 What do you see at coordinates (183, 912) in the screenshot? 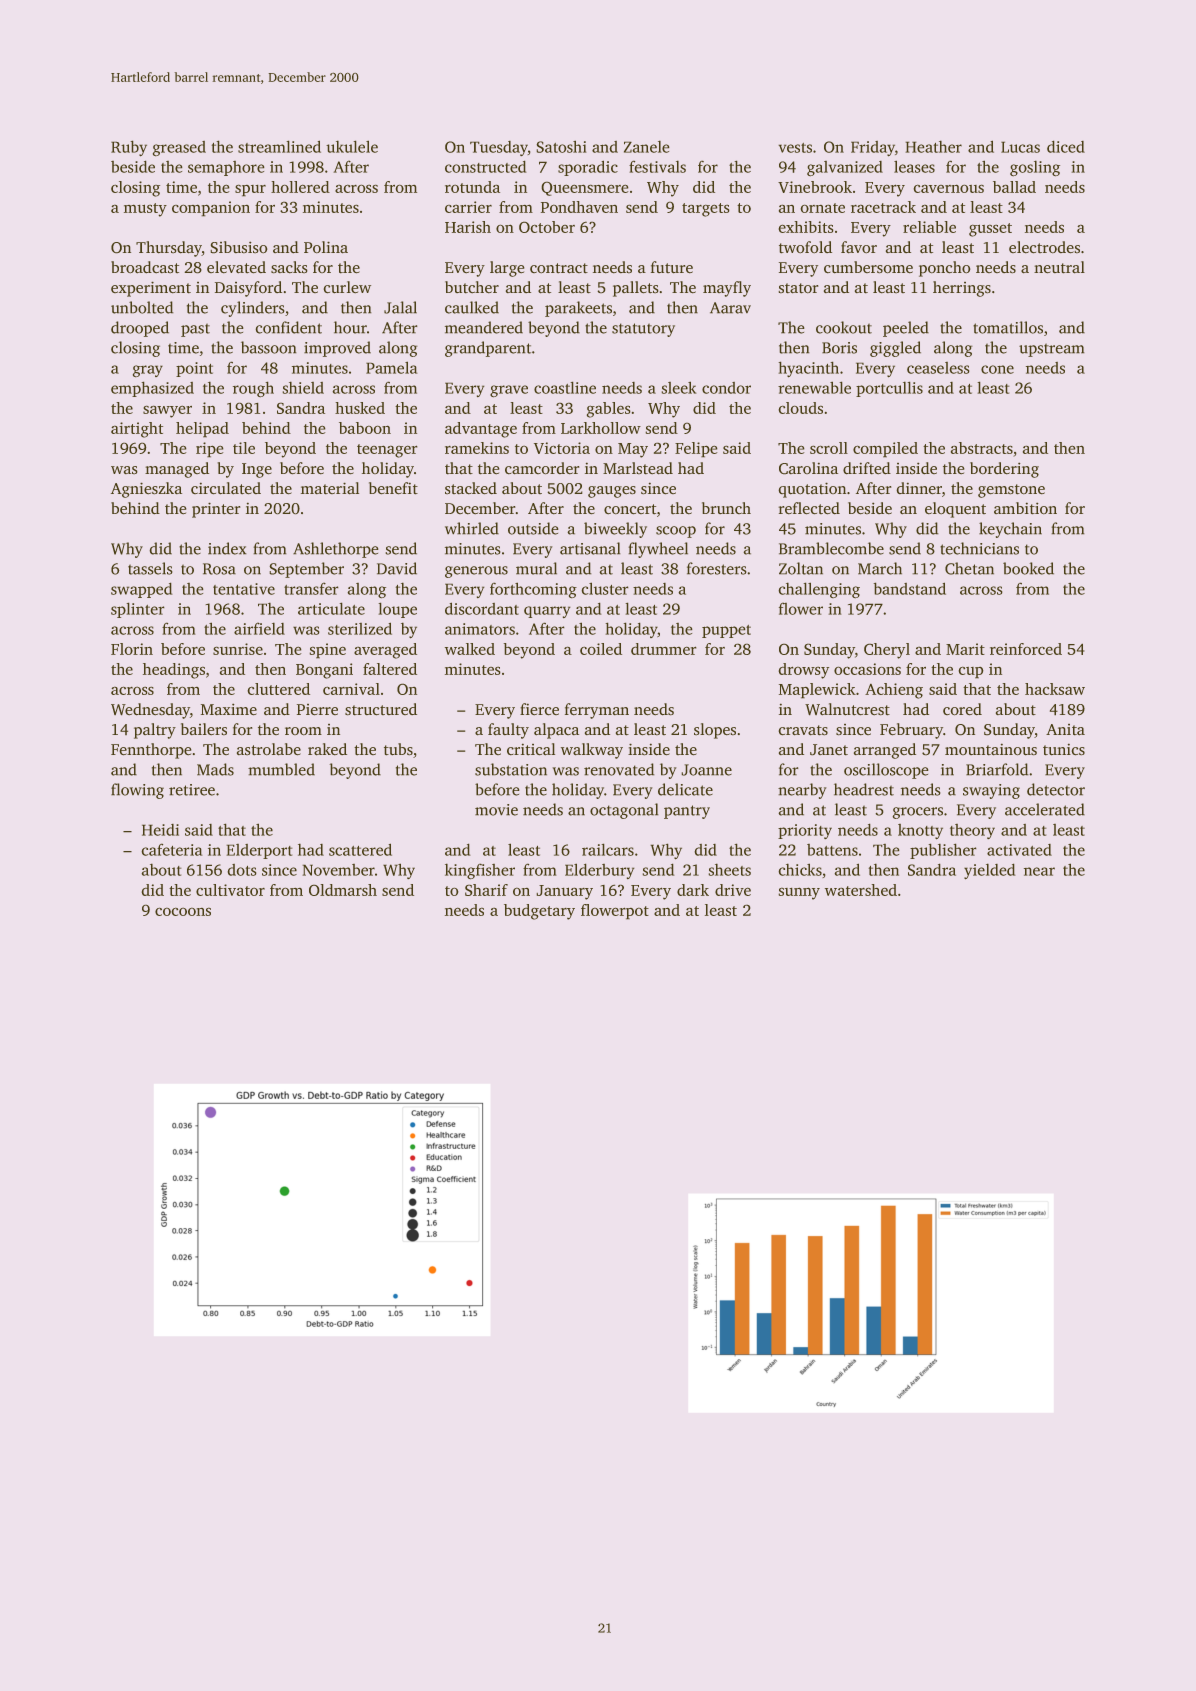
I see `cocoons` at bounding box center [183, 912].
